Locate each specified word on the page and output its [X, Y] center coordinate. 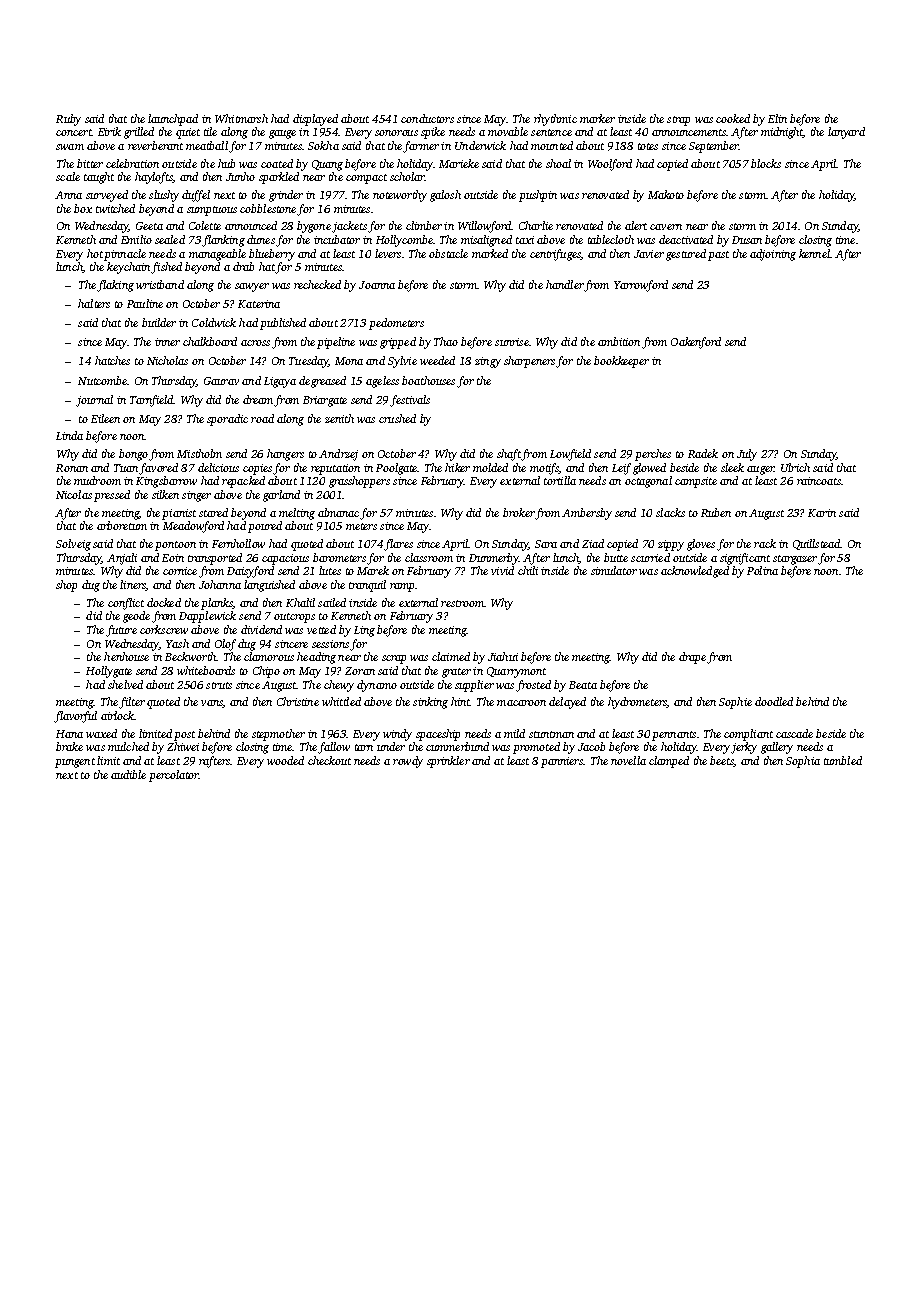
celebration [132, 163]
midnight [782, 133]
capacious [285, 559]
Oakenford [696, 343]
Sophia [803, 762]
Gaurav [221, 381]
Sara [546, 544]
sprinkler [448, 762]
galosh [445, 196]
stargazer [795, 560]
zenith [339, 418]
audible [128, 774]
